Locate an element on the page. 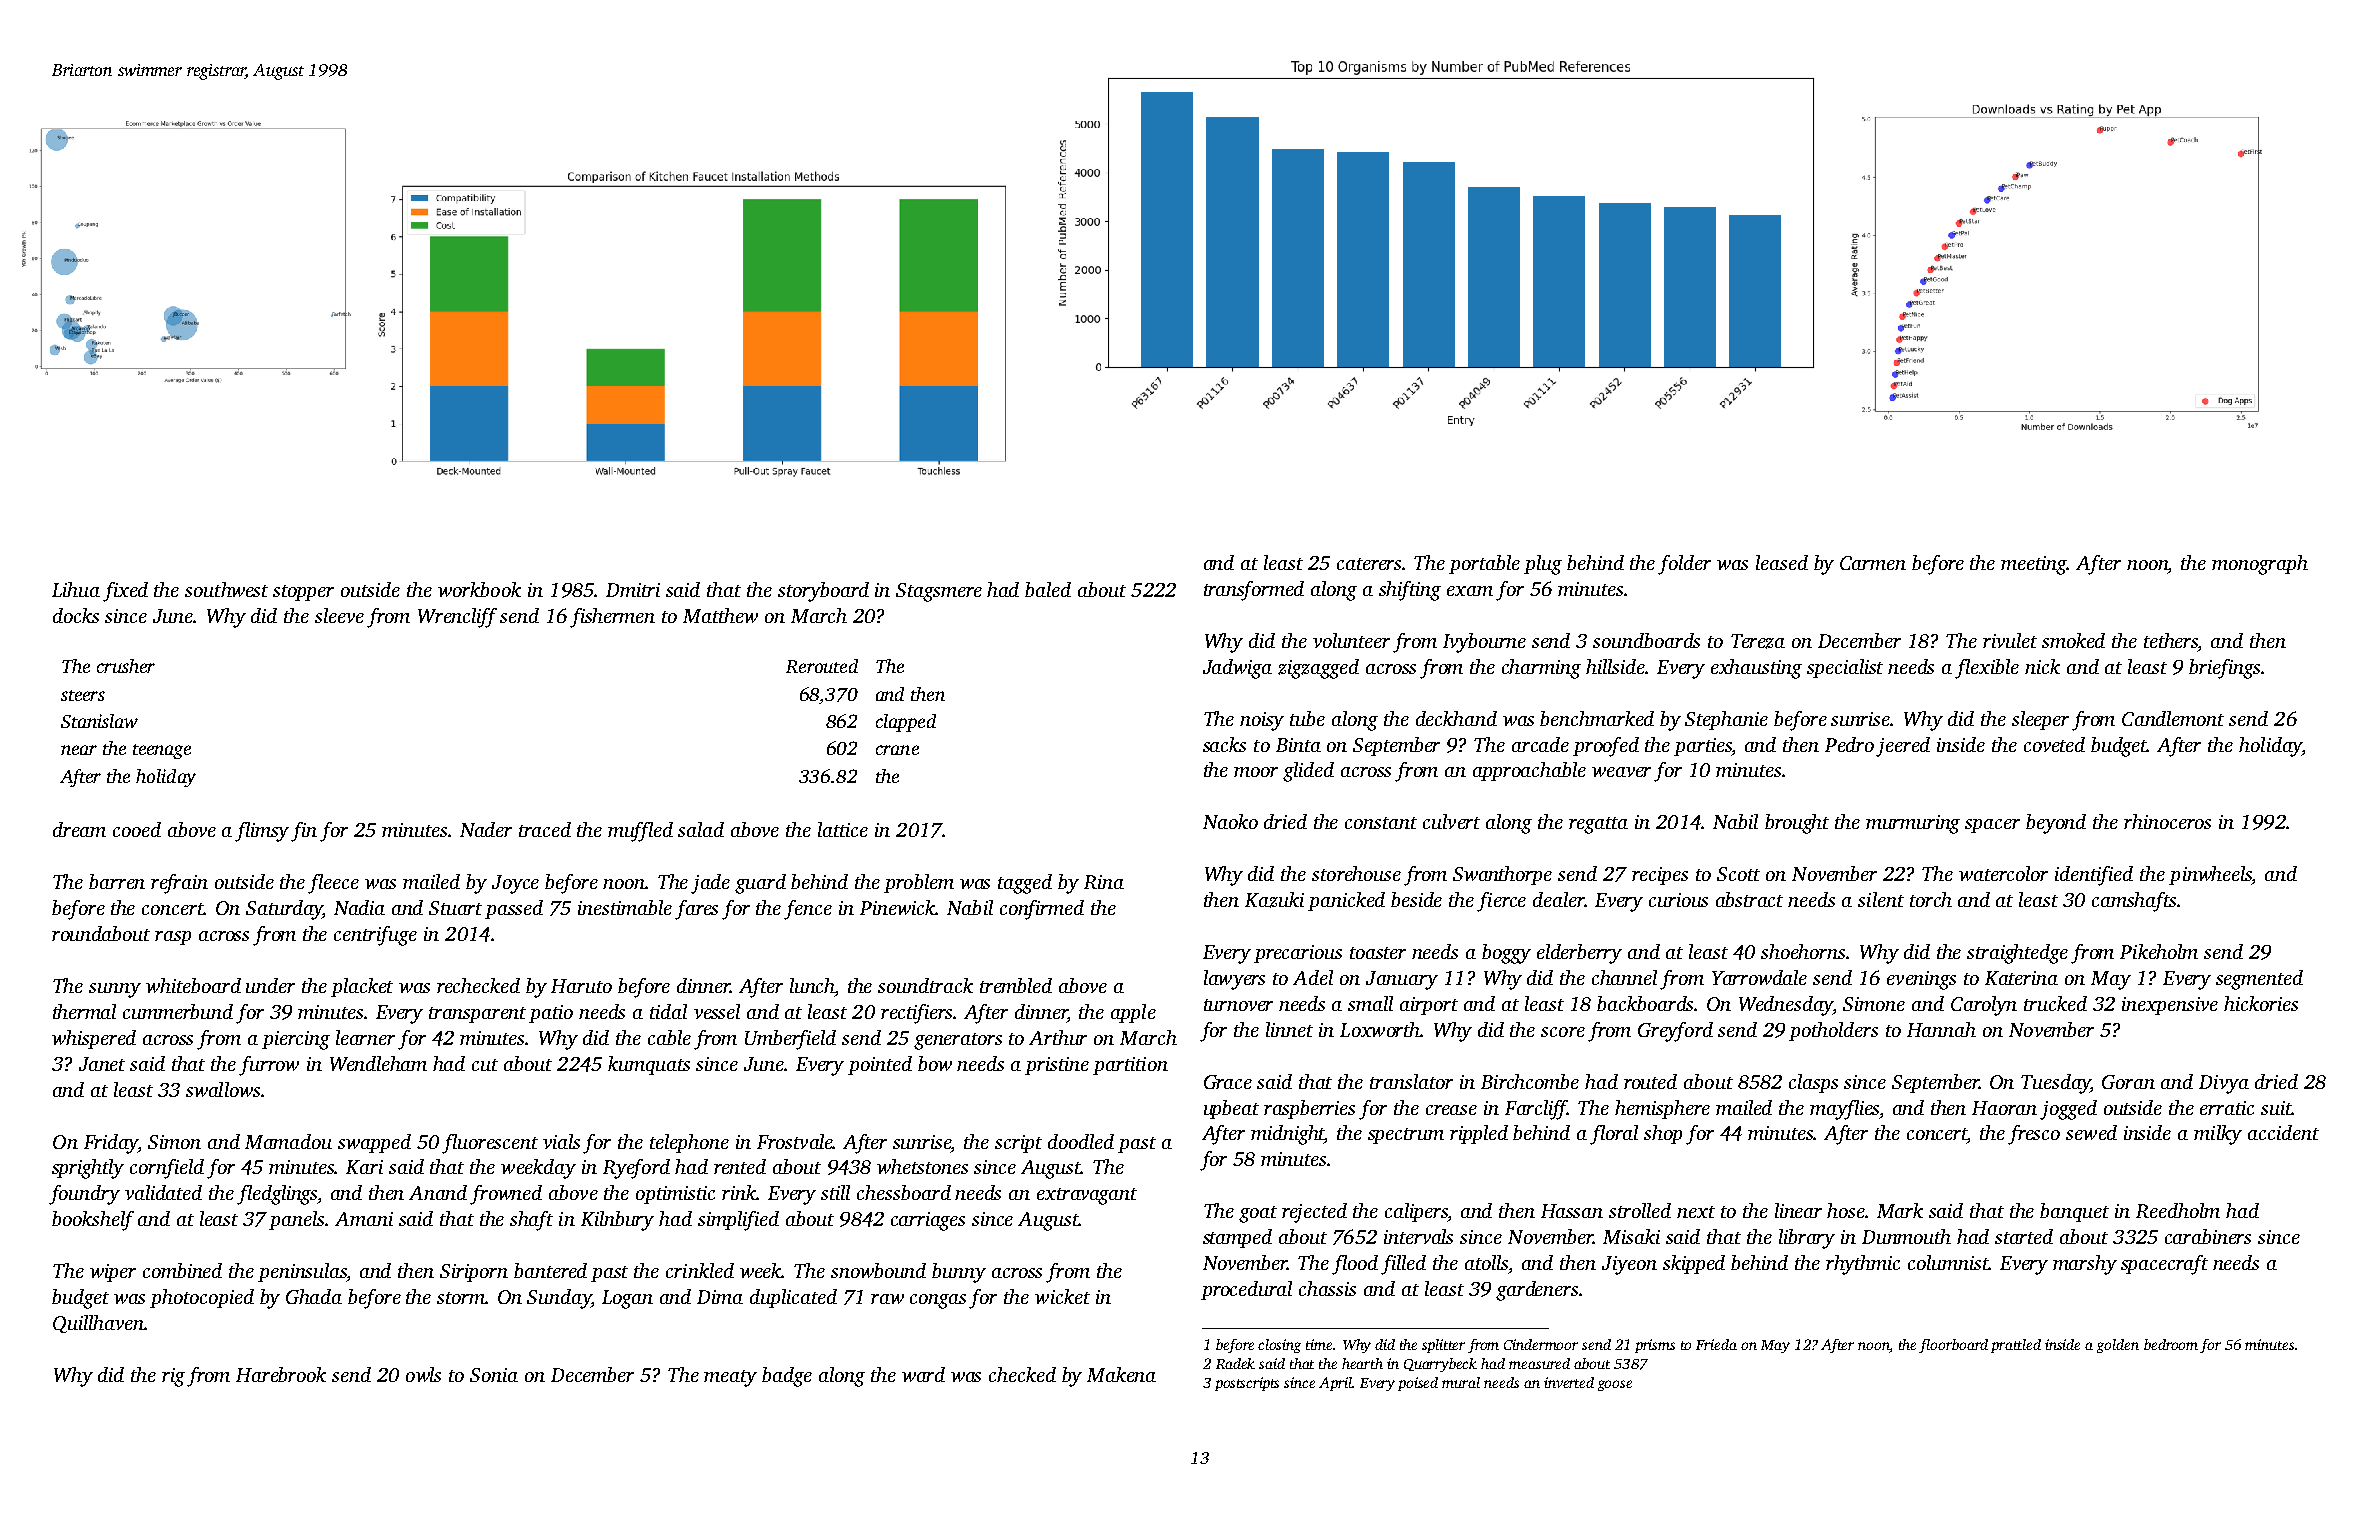 The height and width of the document is (1540, 2380). sunny is located at coordinates (115, 990).
